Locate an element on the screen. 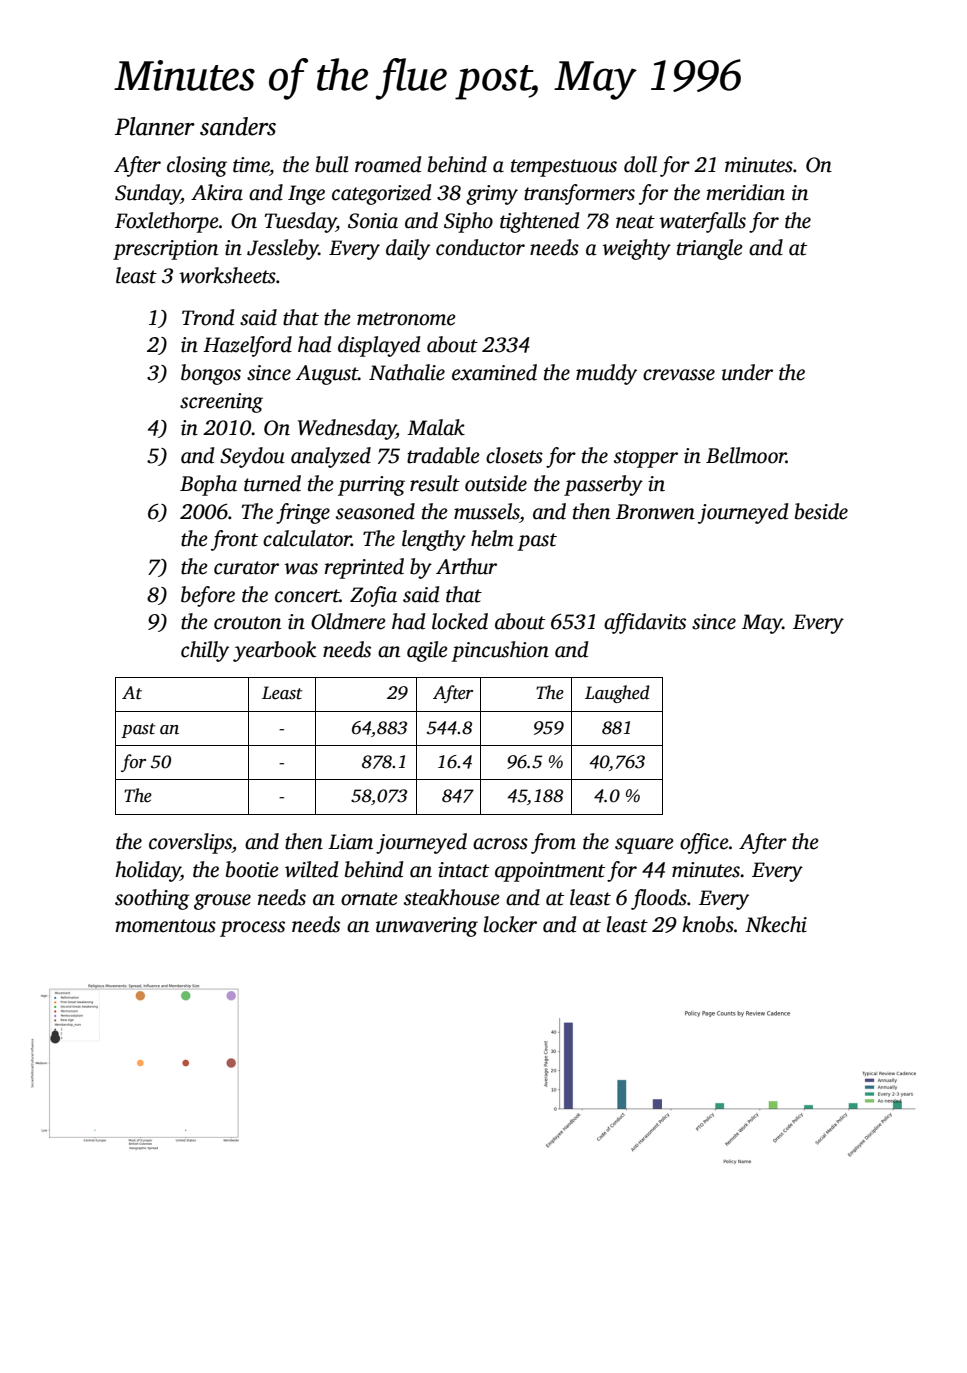 This screenshot has height=1373, width=967. Oldmere is located at coordinates (348, 621).
